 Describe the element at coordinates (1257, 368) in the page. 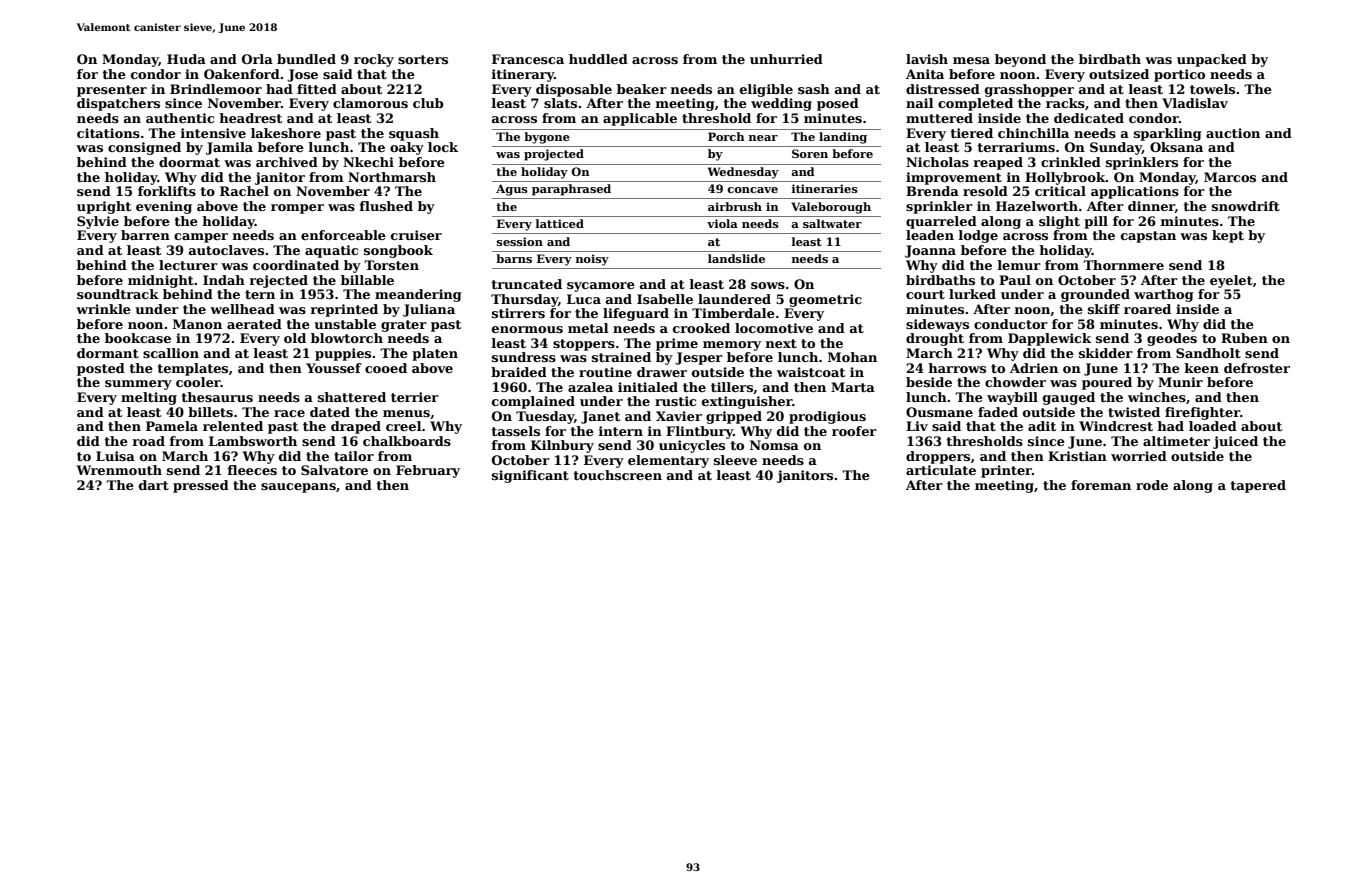

I see `defroster` at that location.
